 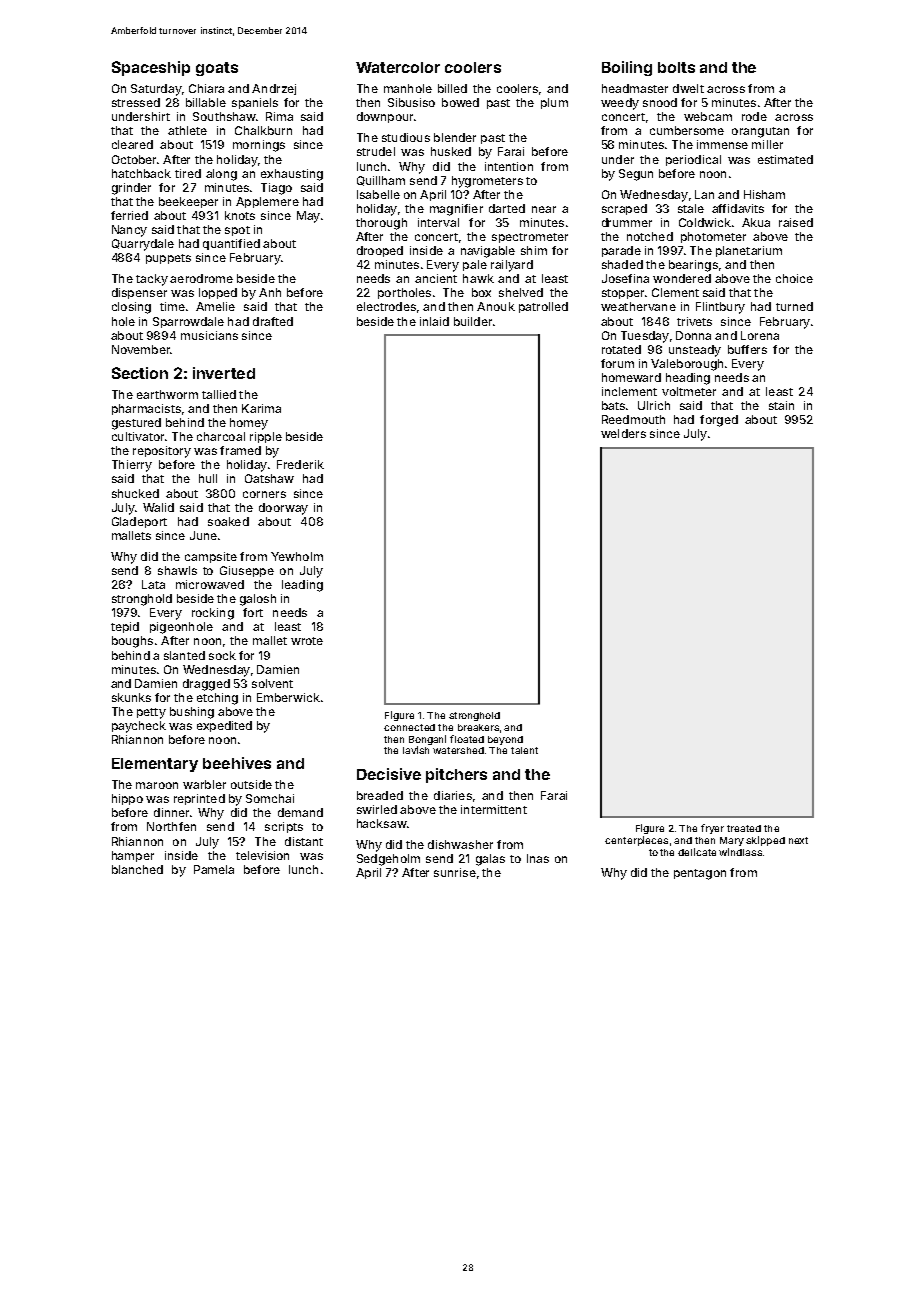 I want to click on Pamela, so click(x=214, y=869).
